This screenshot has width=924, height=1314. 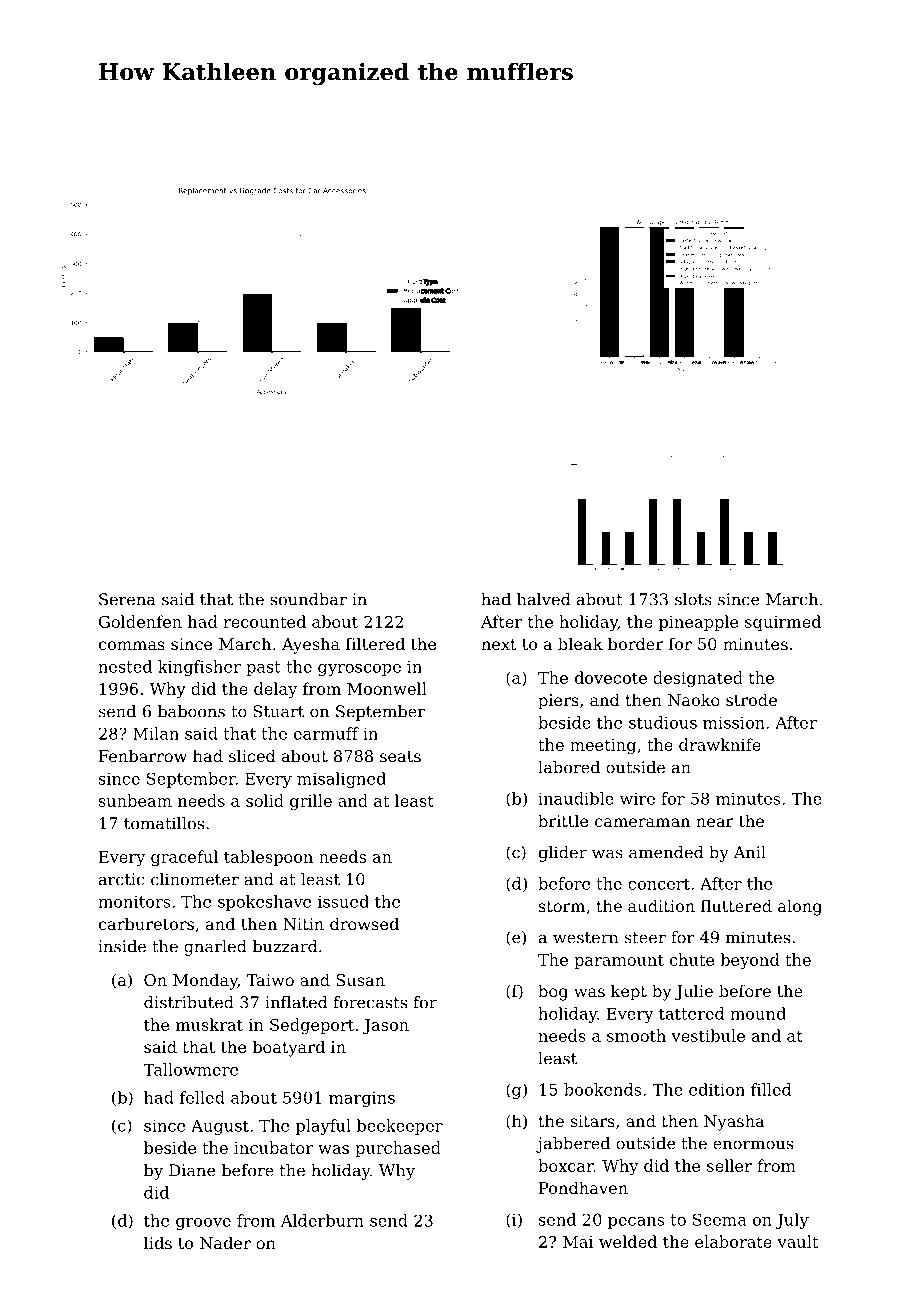 I want to click on filtered, so click(x=375, y=643).
